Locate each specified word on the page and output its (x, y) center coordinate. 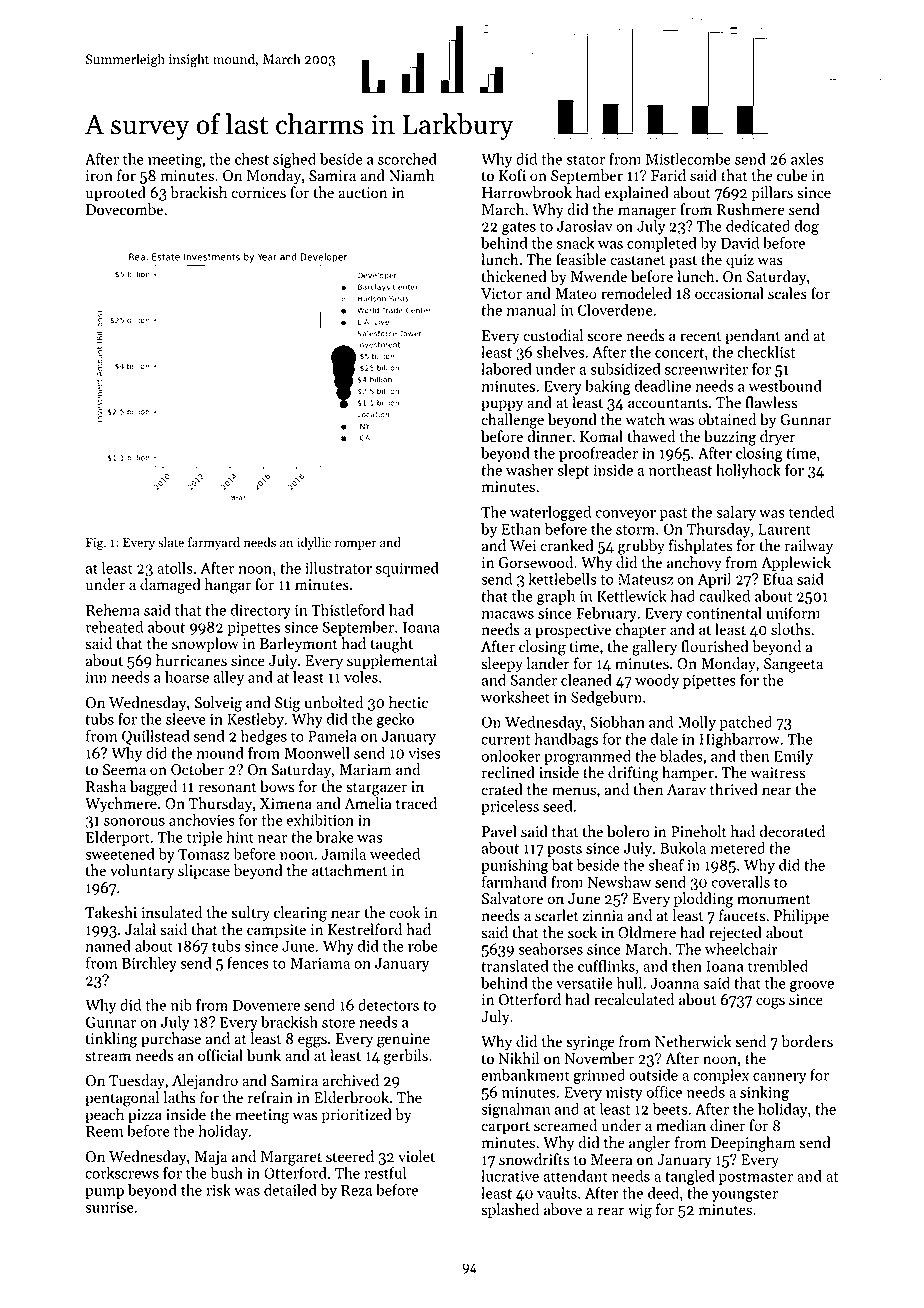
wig (640, 1211)
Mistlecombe (688, 159)
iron (99, 176)
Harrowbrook (527, 192)
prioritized (357, 1115)
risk (218, 1190)
